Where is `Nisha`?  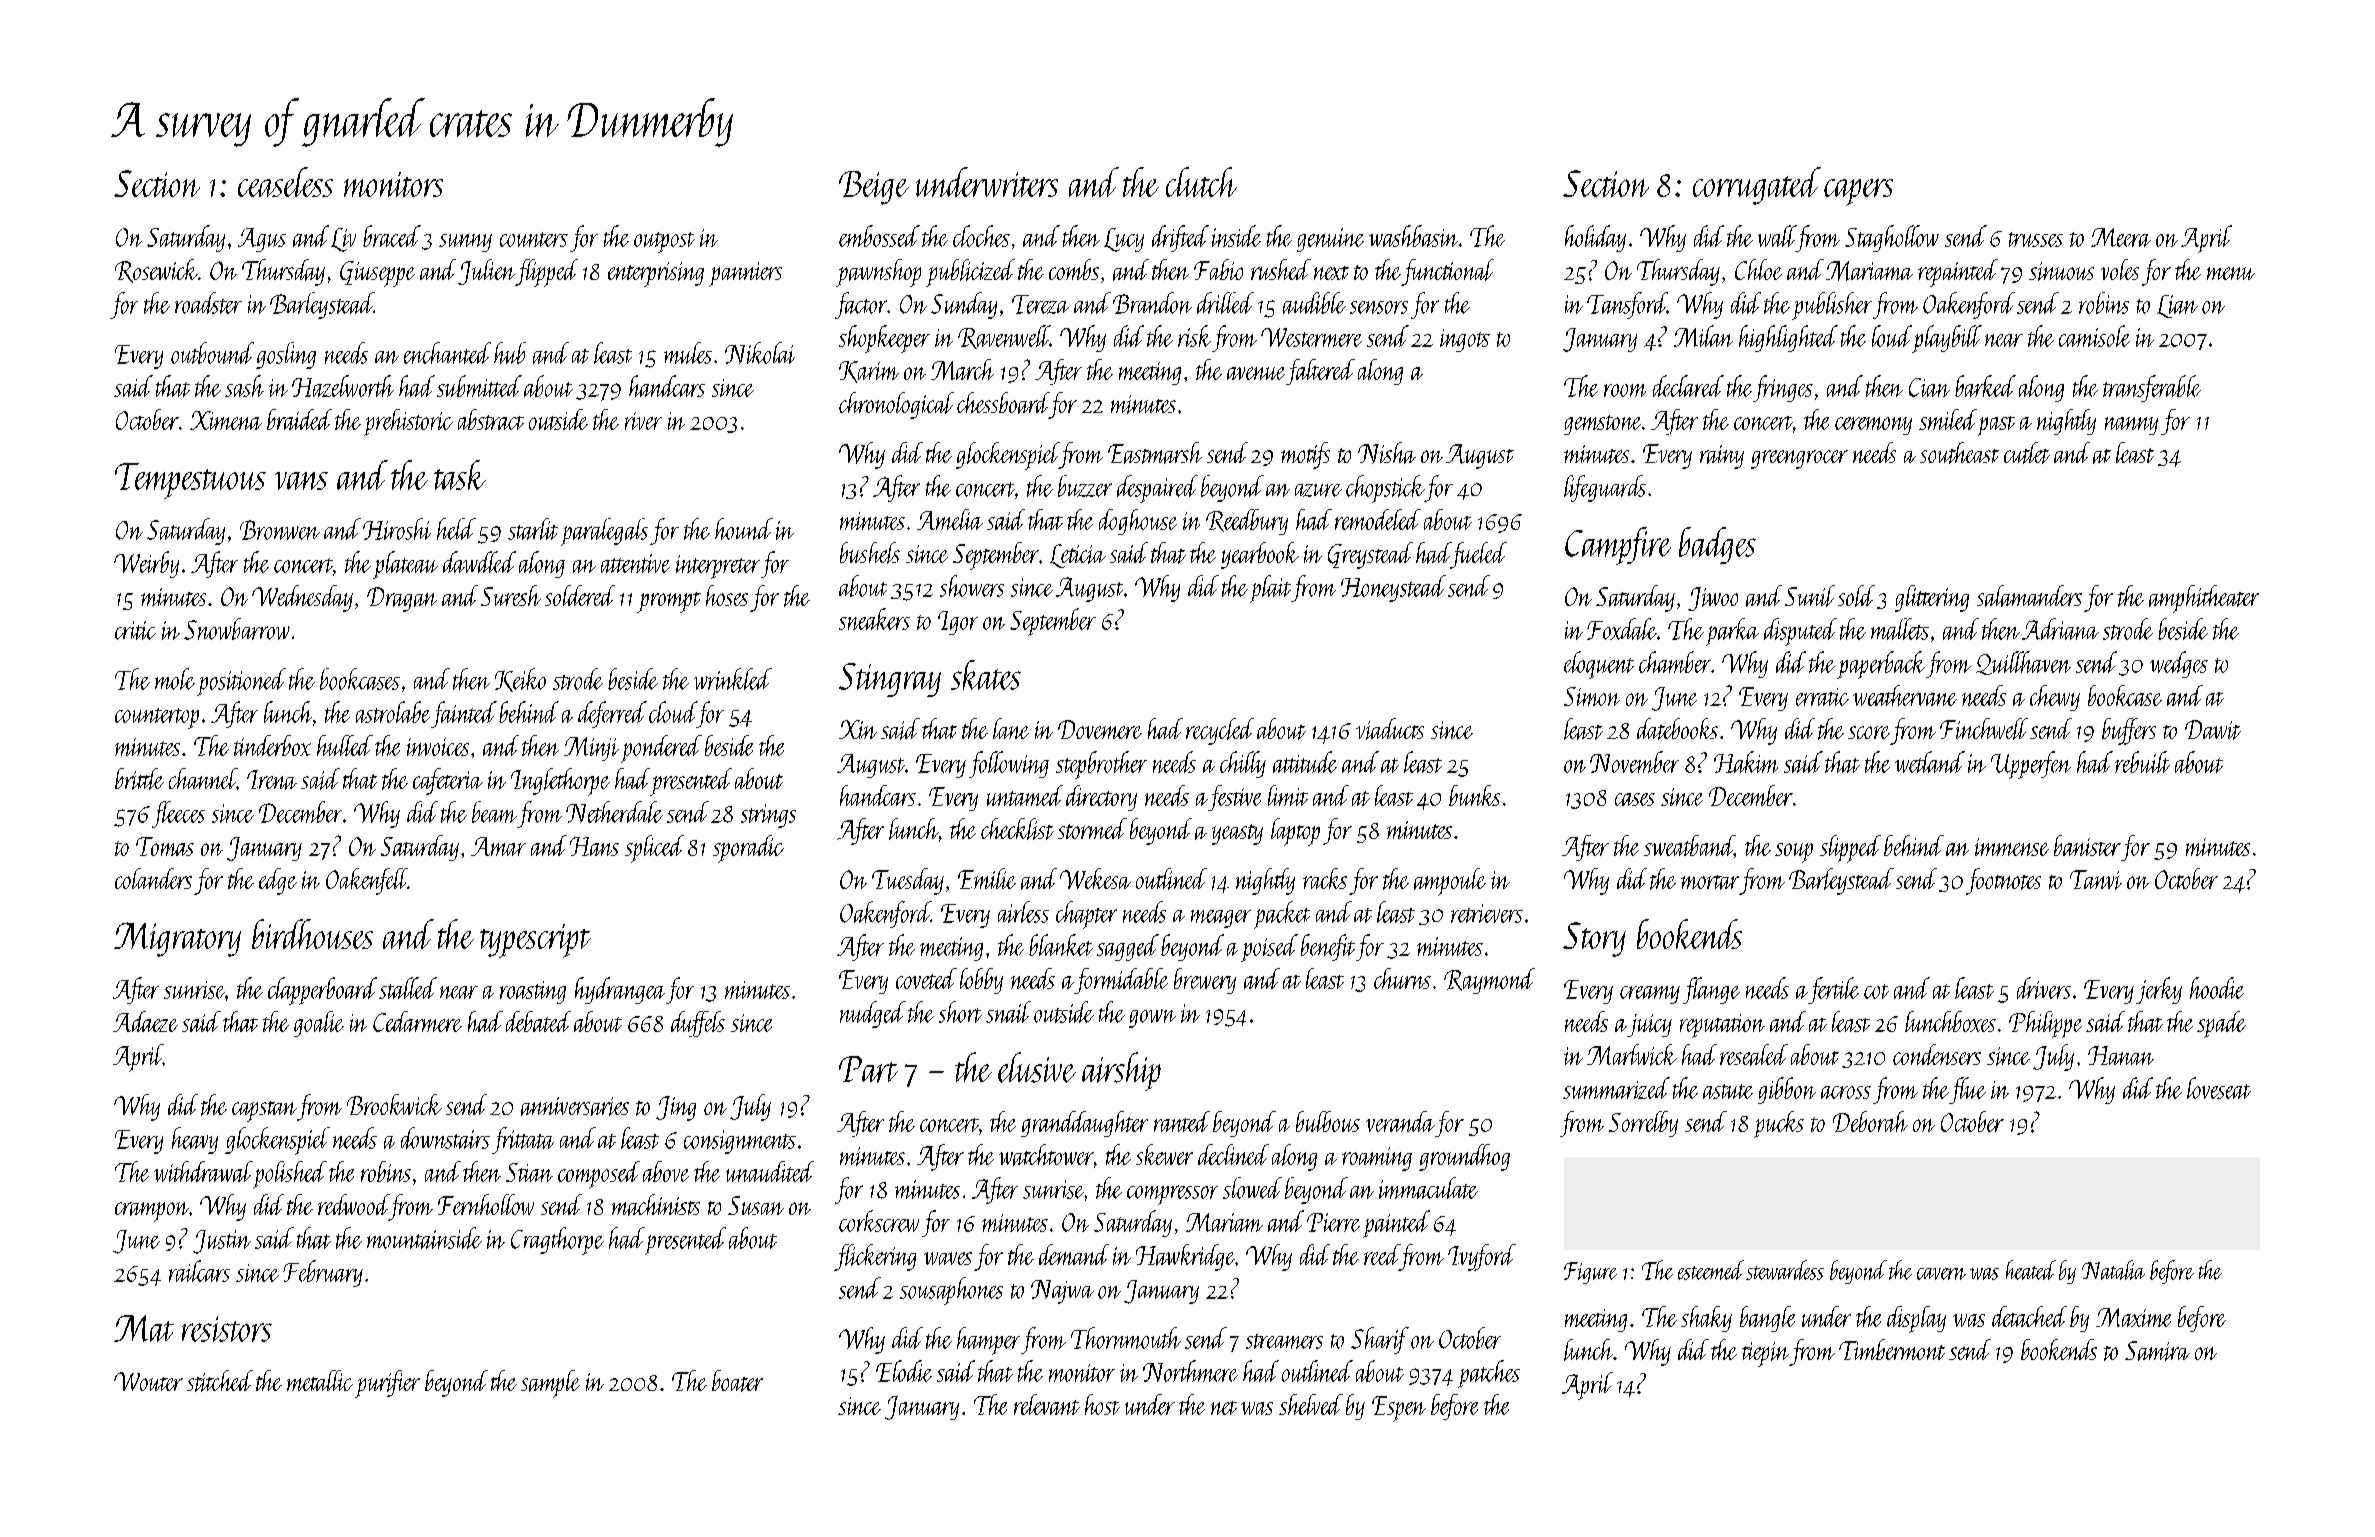 Nisha is located at coordinates (1387, 453).
